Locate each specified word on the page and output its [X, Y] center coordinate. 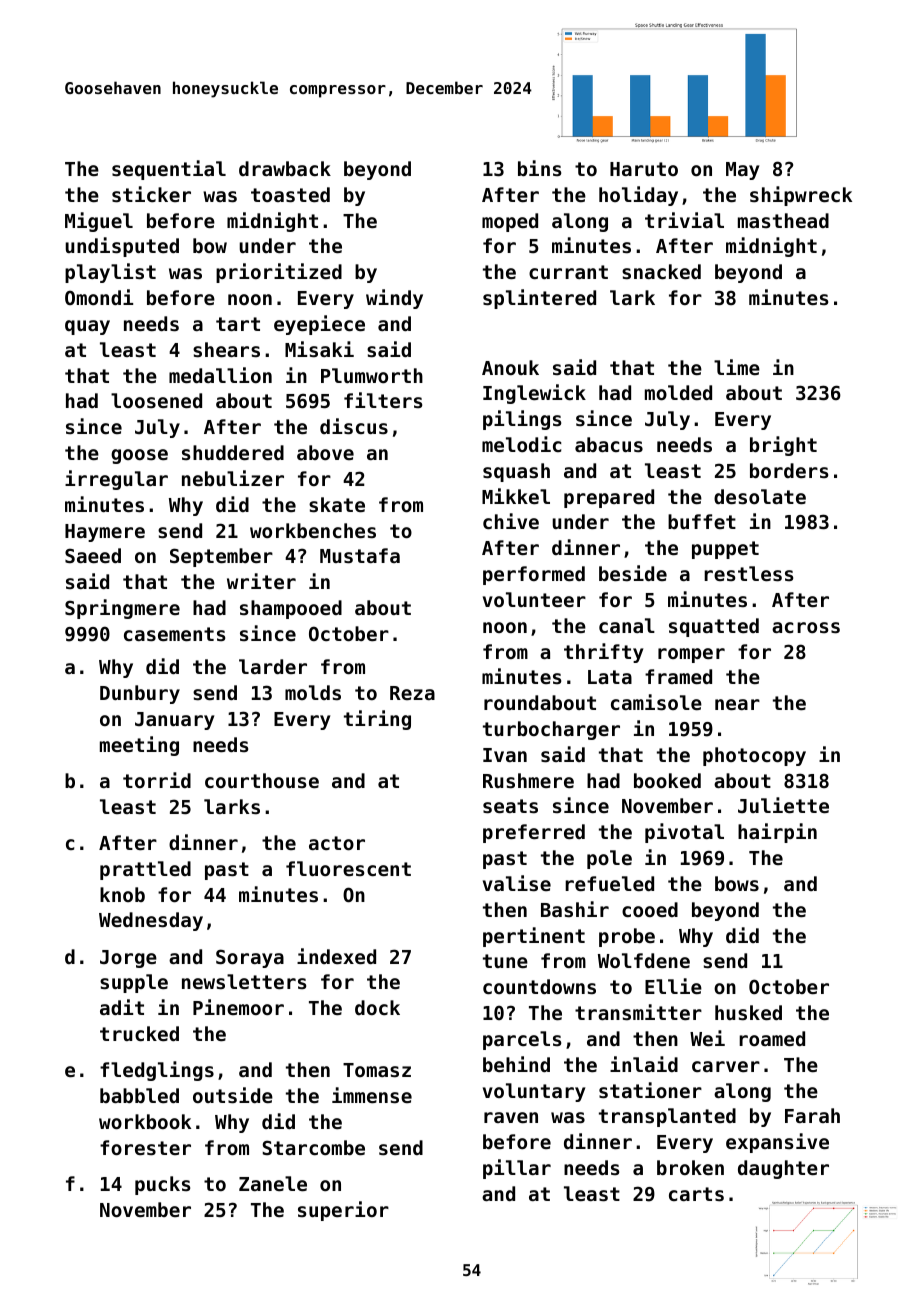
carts [696, 1194]
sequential [169, 170]
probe [627, 937]
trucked [139, 1033]
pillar [517, 1169]
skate [337, 504]
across [806, 628]
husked [748, 1012]
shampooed [291, 609]
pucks [162, 1185]
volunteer [534, 599]
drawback [285, 168]
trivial [684, 220]
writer [261, 581]
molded [678, 392]
